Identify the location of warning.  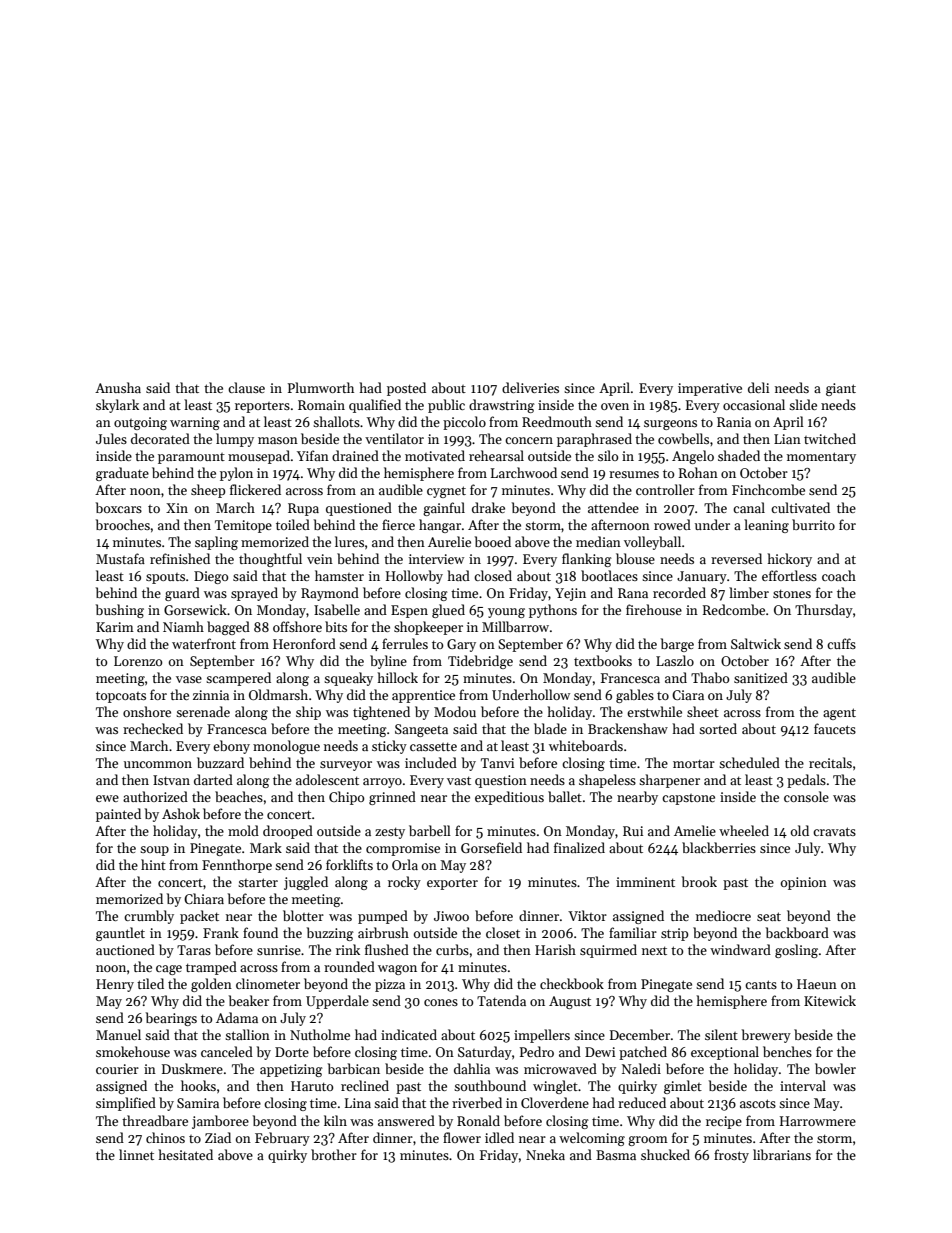
(195, 423).
